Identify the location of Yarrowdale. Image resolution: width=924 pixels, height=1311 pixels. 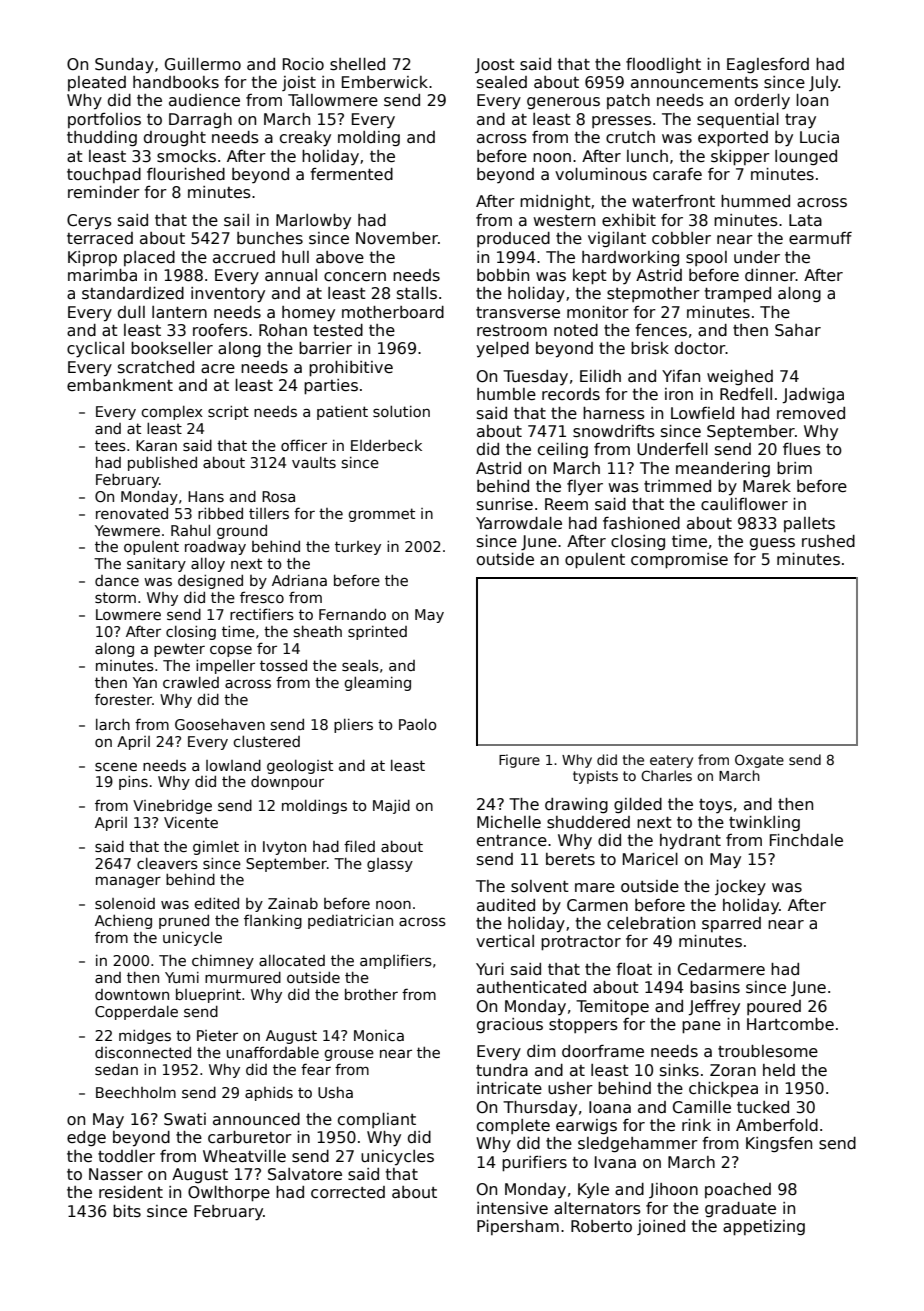
(519, 523).
